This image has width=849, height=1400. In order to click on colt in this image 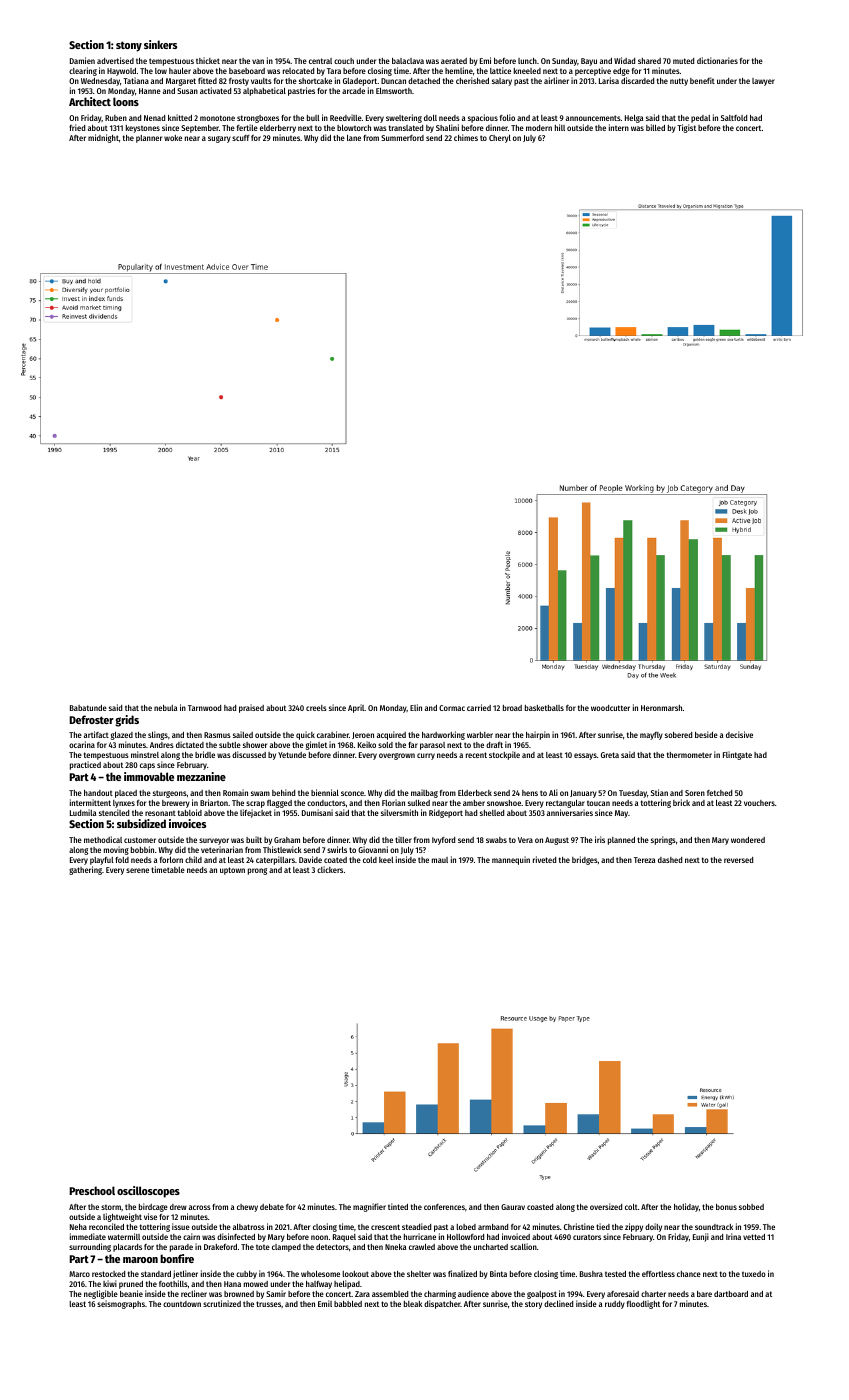, I will do `click(631, 1207)`.
